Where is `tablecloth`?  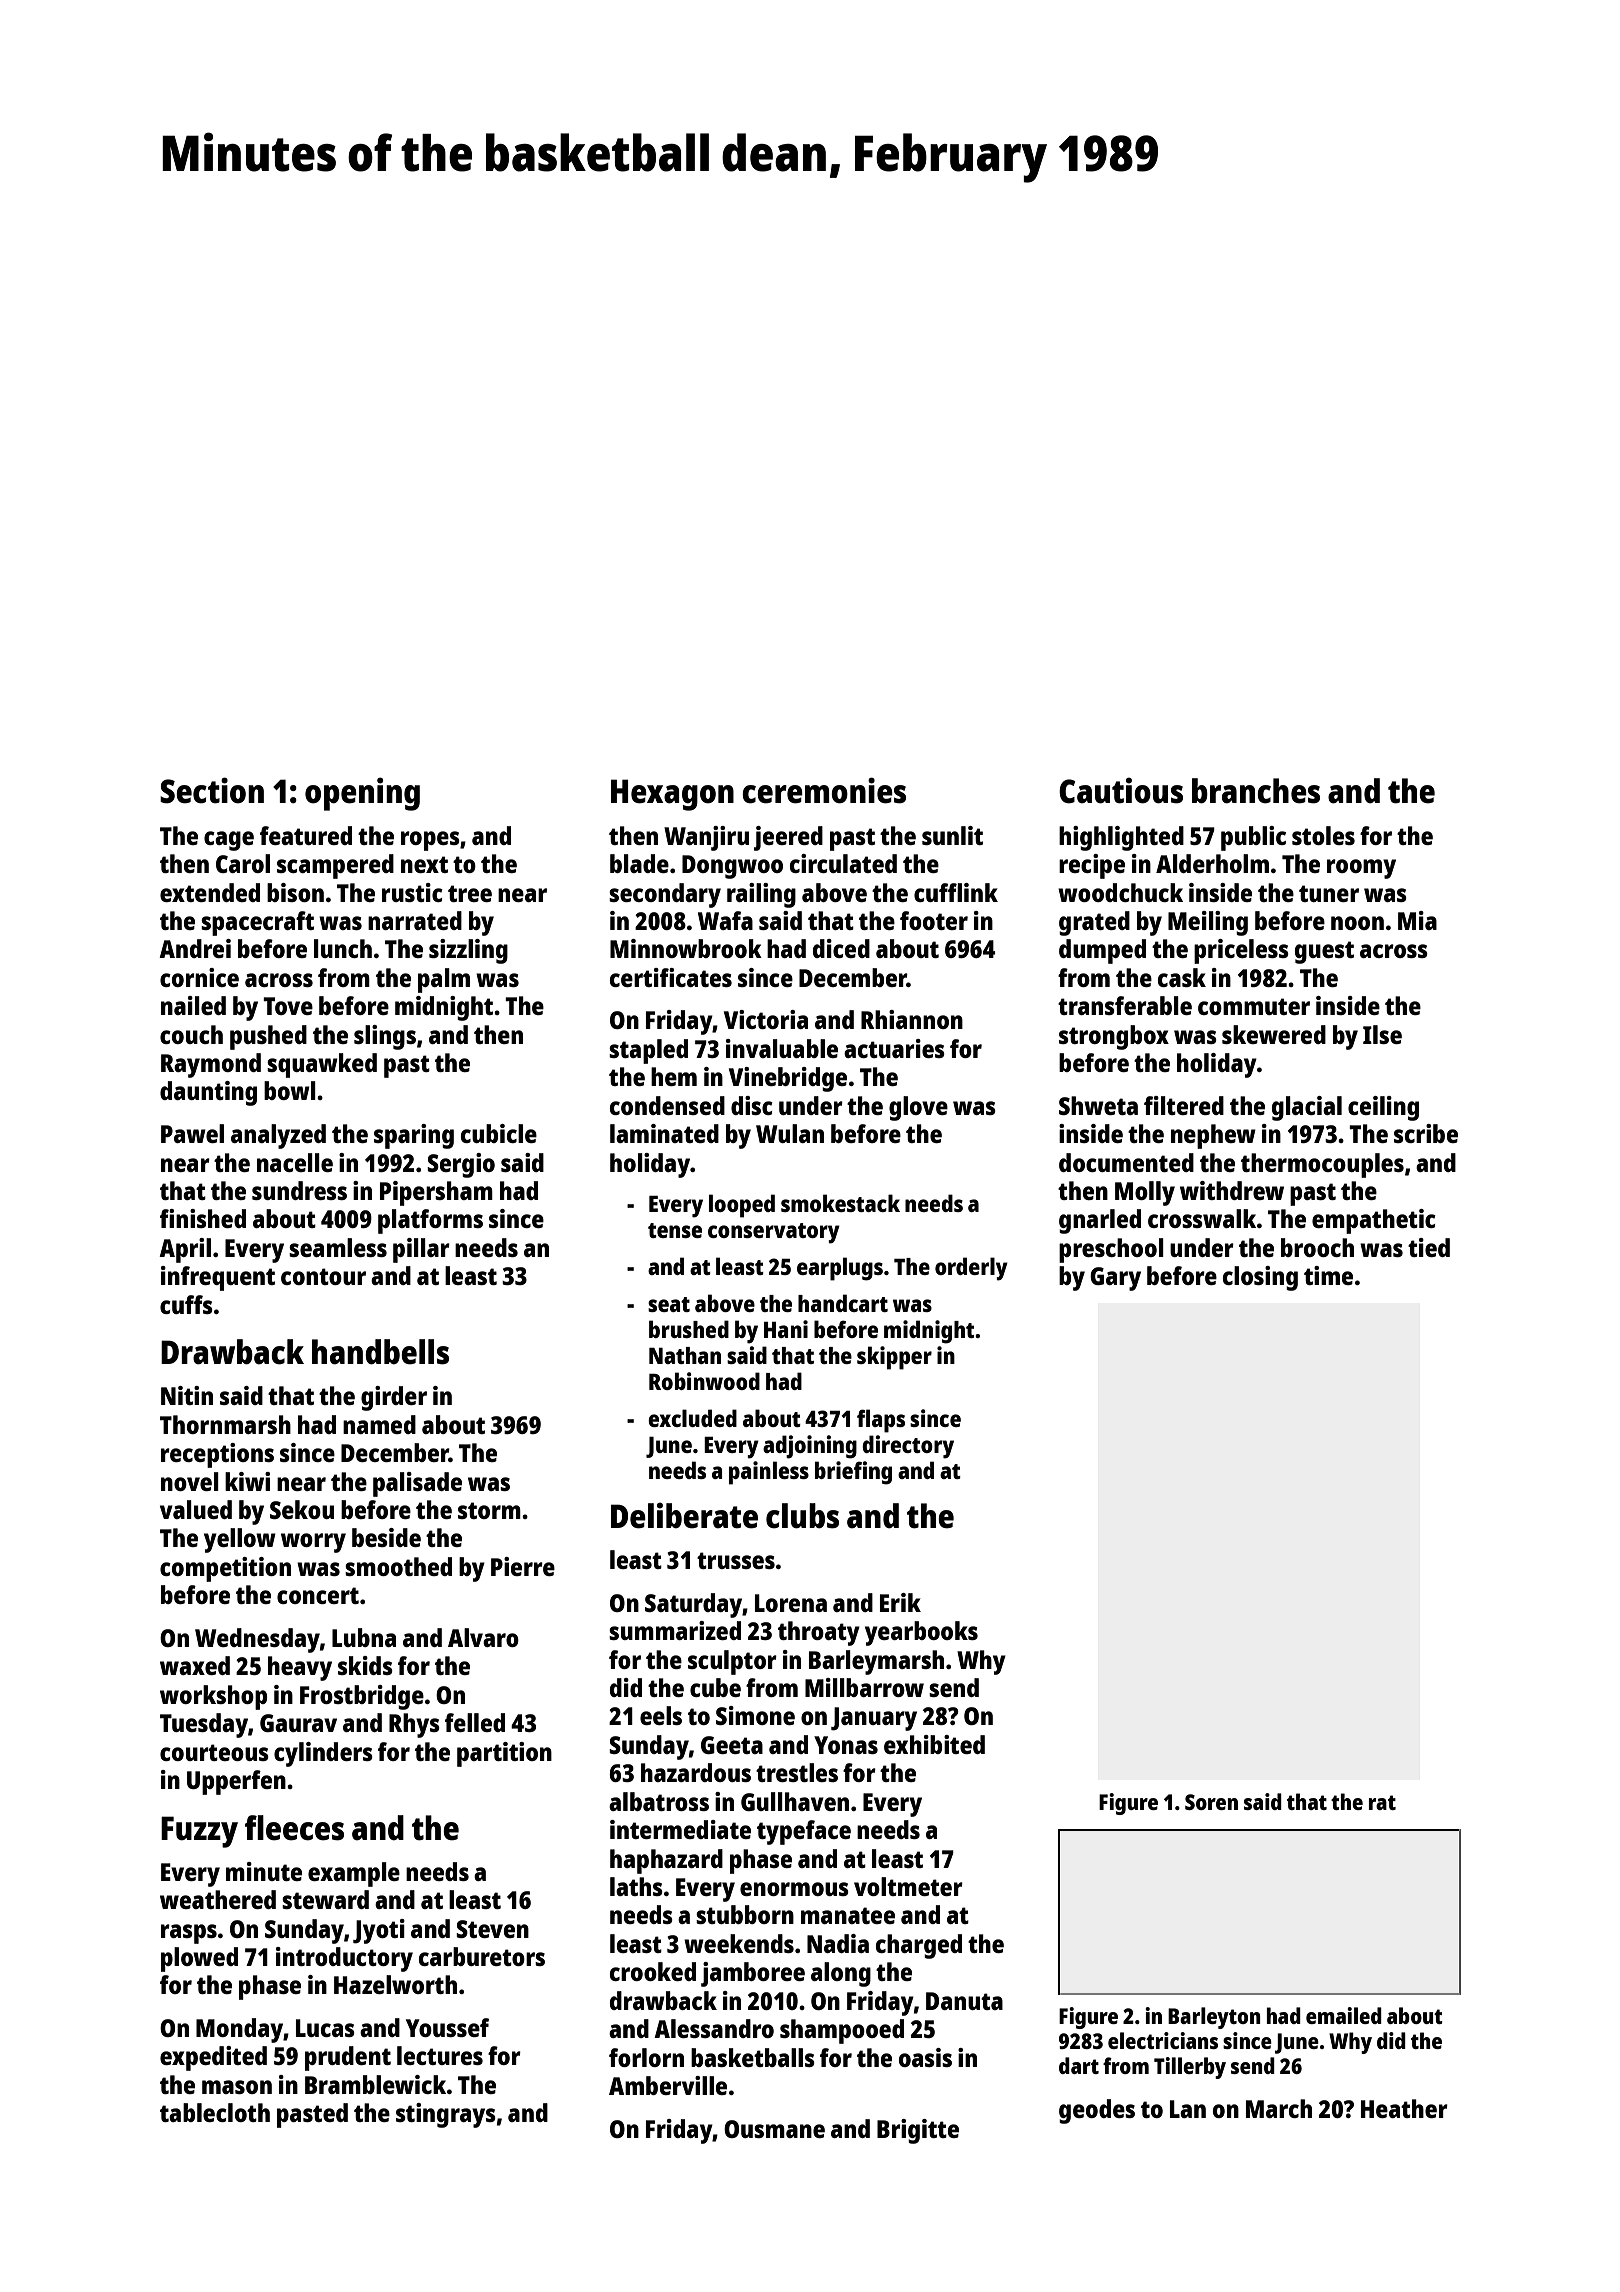
tablecloth is located at coordinates (215, 2112).
